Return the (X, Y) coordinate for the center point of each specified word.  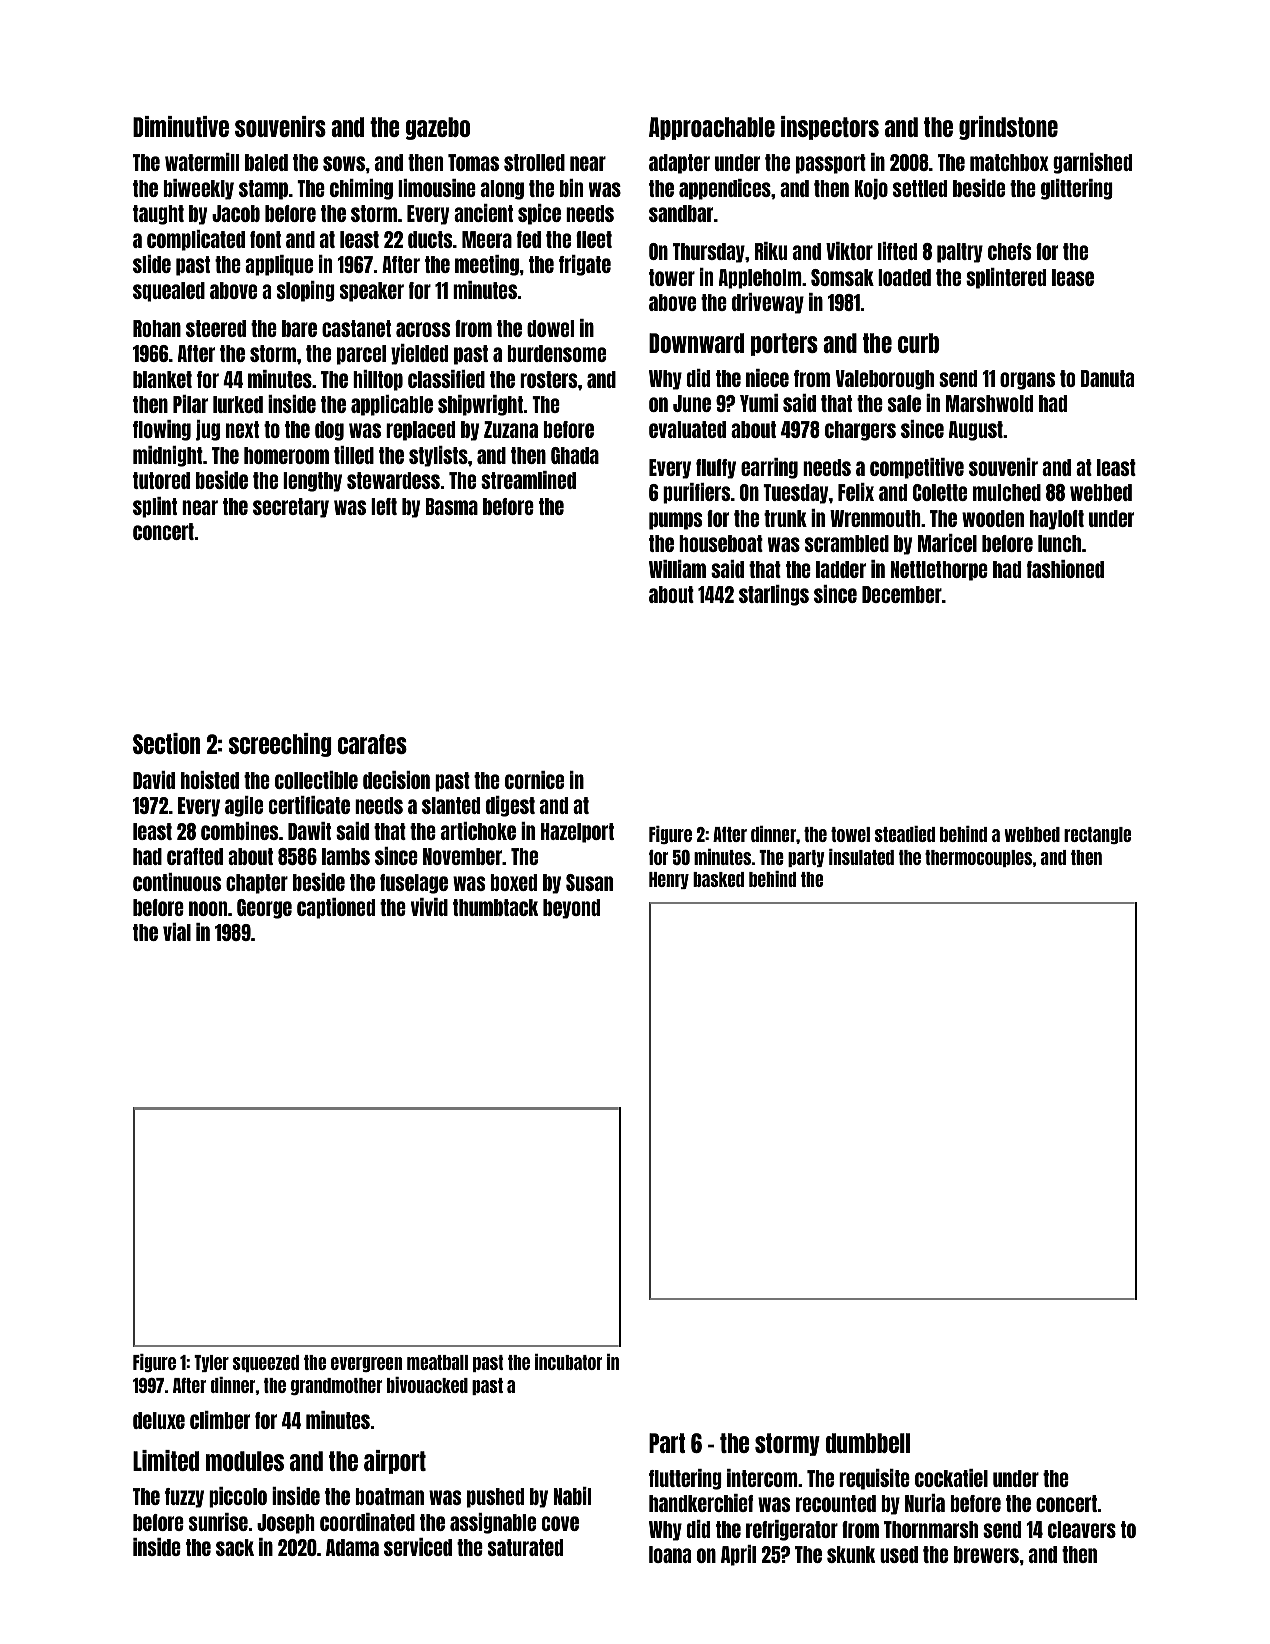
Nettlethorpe (939, 571)
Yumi (759, 403)
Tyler (211, 1363)
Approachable (712, 128)
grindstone (1008, 128)
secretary (291, 508)
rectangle (1097, 835)
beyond (571, 909)
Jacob (236, 213)
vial (177, 932)
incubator (568, 1362)
